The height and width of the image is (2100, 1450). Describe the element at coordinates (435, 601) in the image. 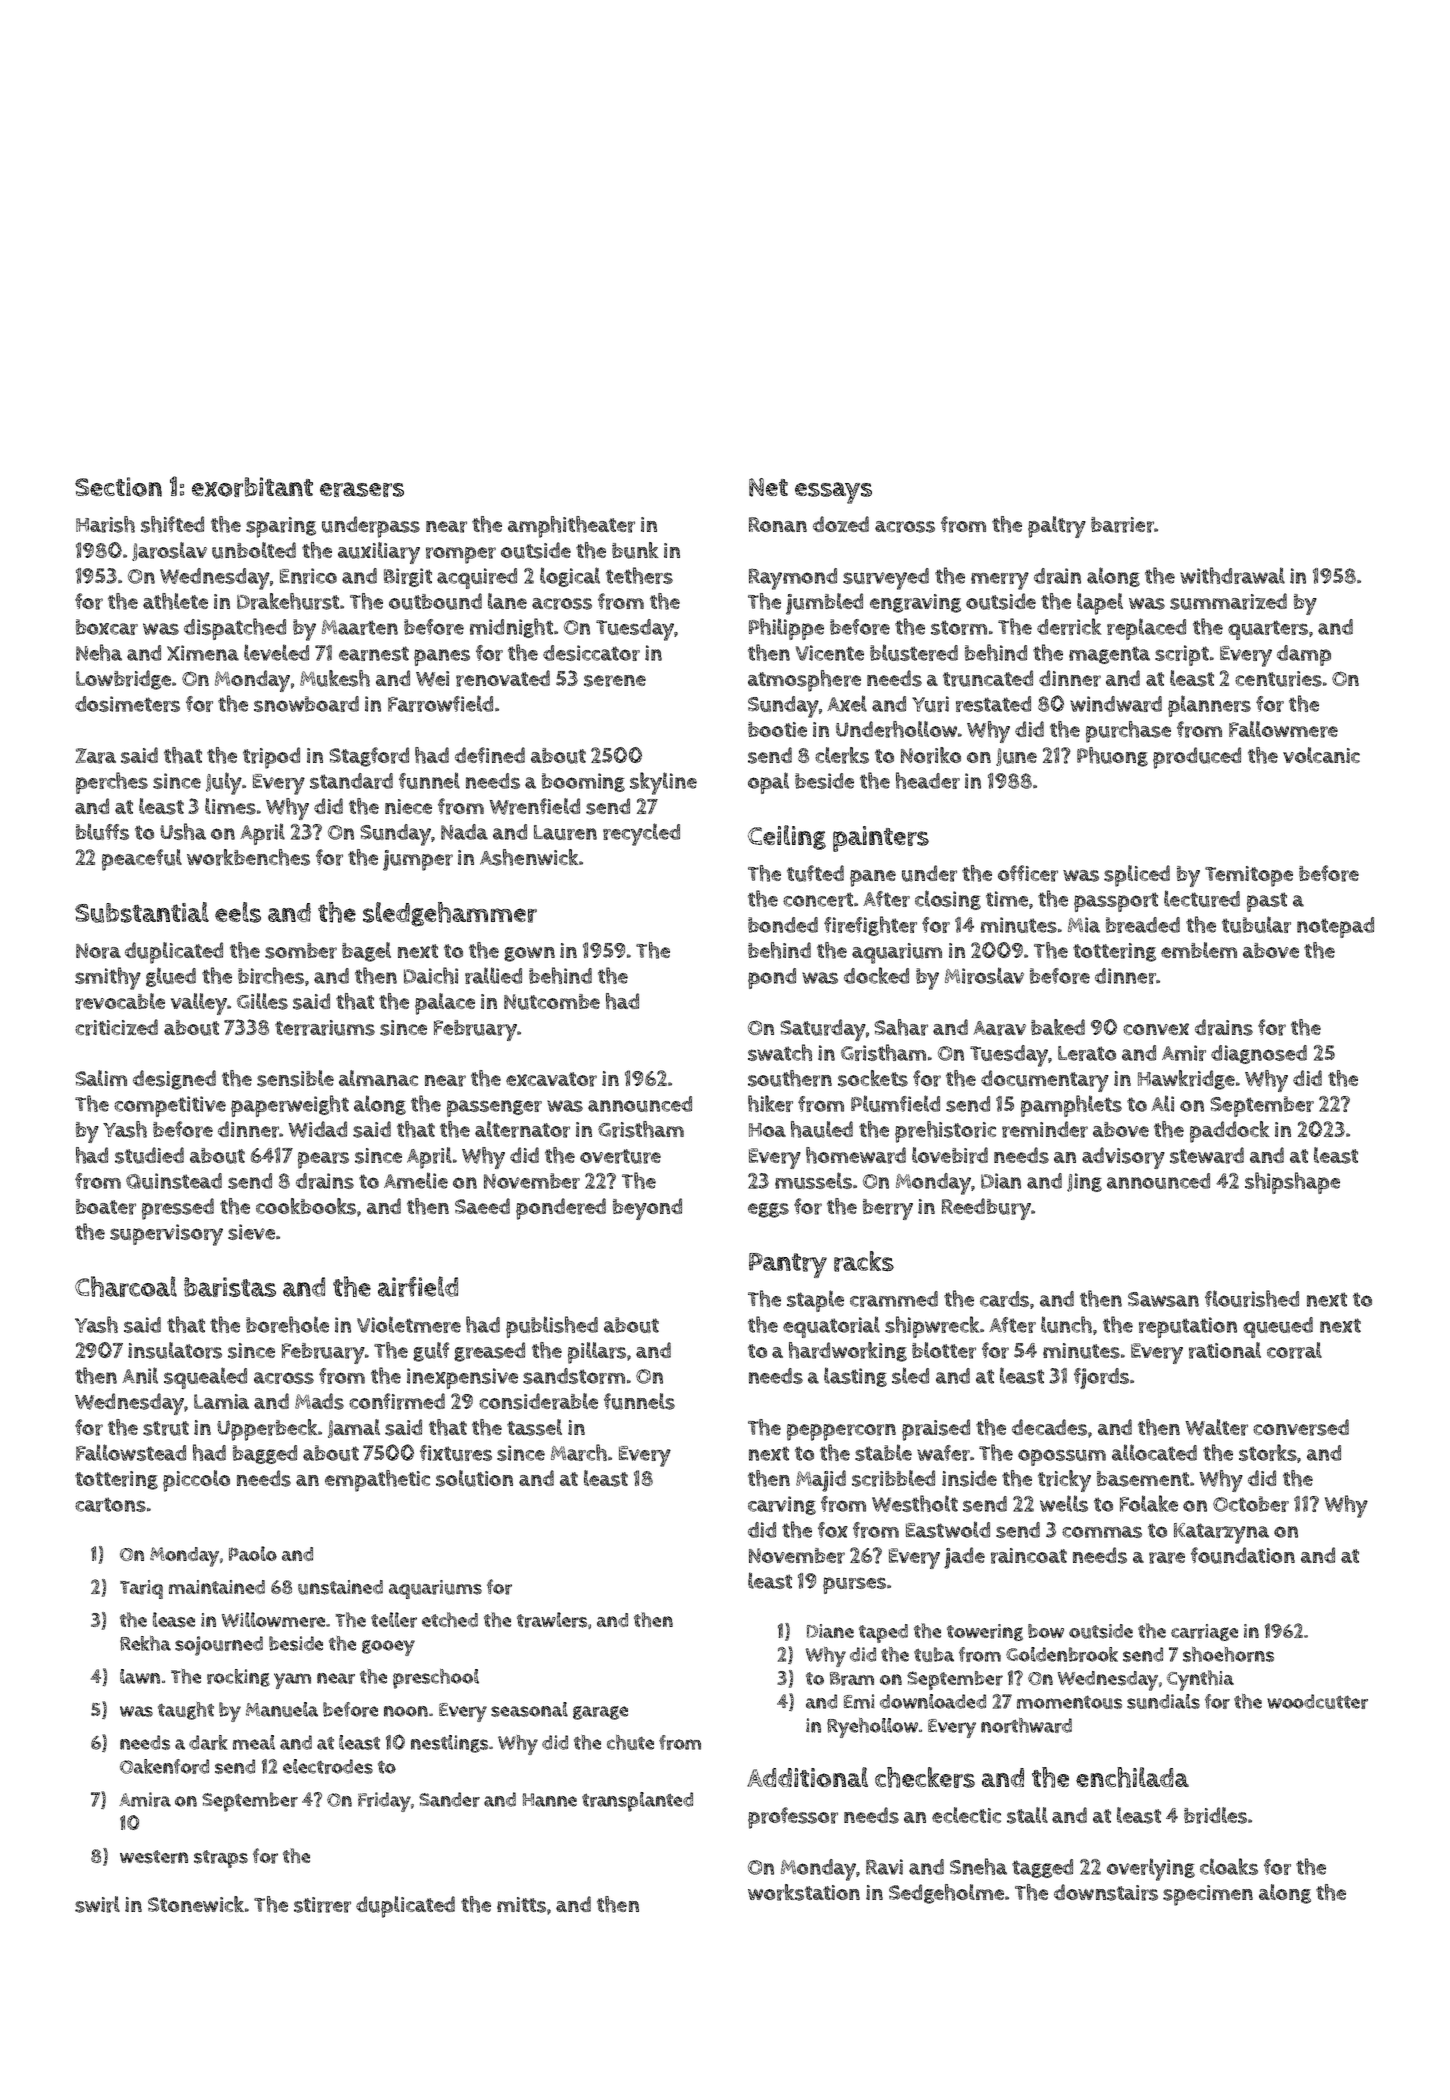

I see `outbound` at that location.
